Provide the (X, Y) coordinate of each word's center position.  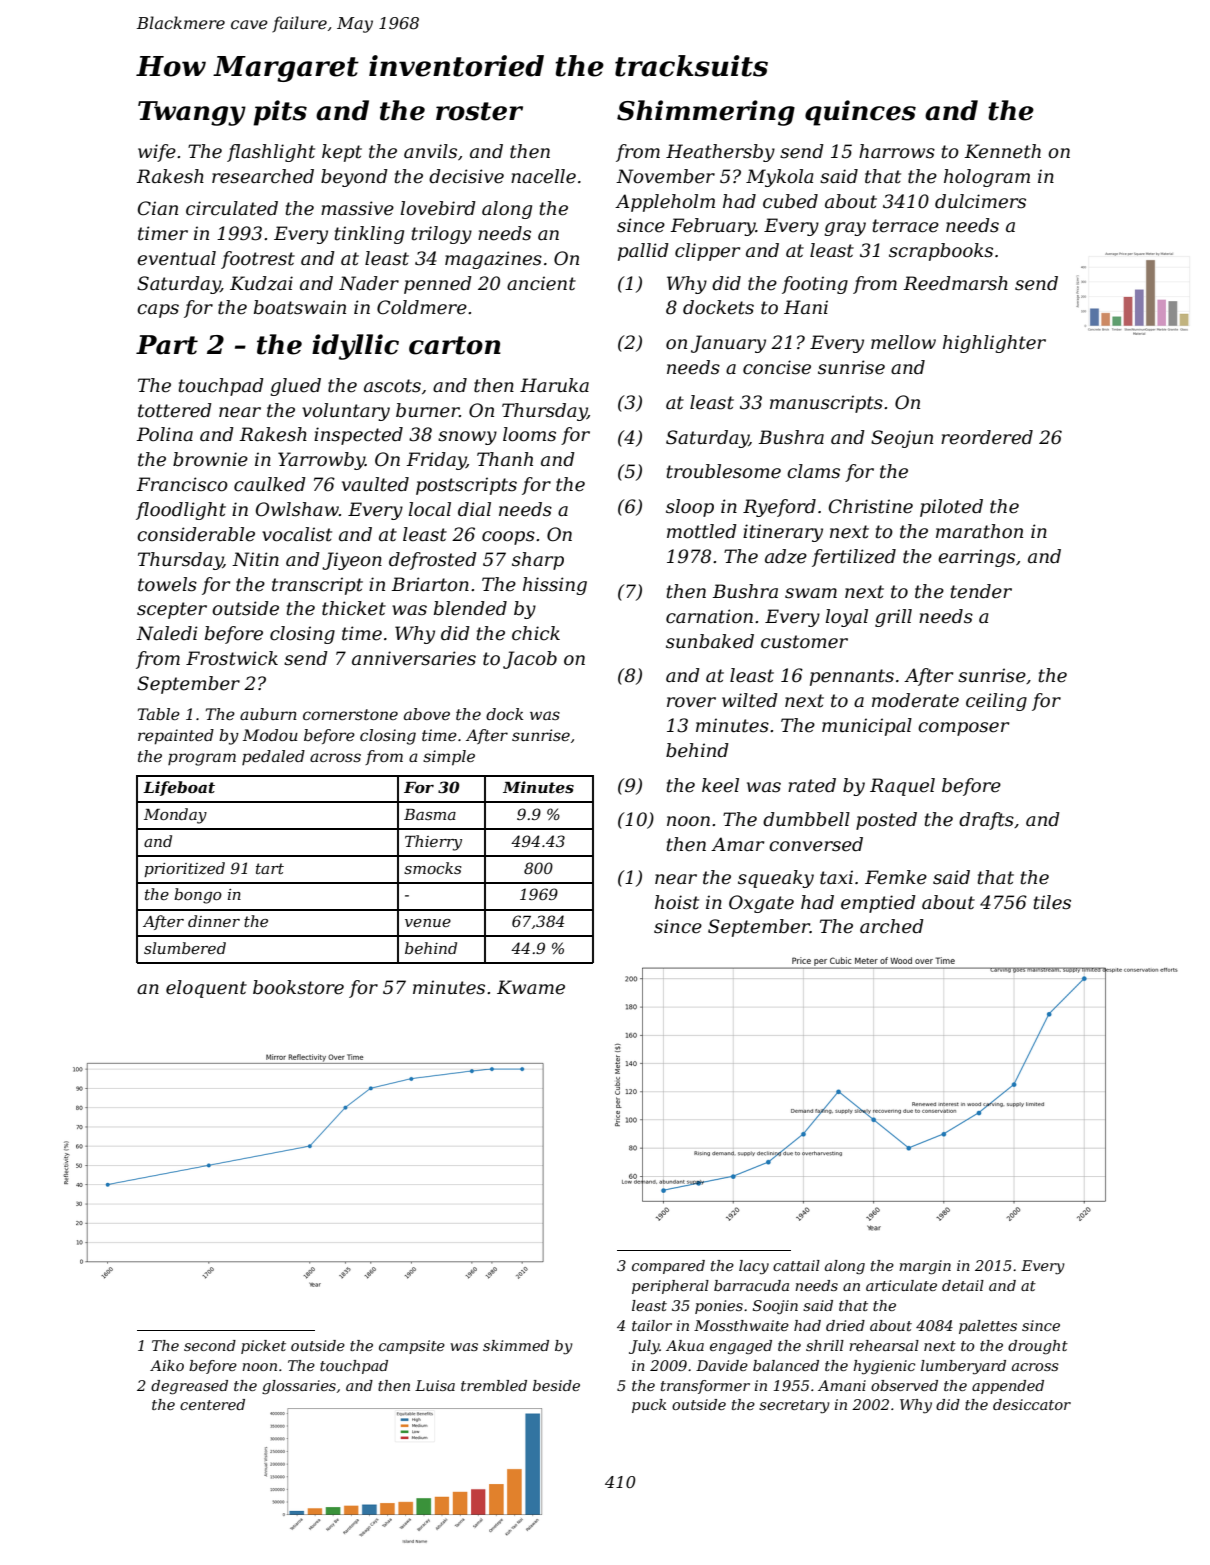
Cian (158, 208)
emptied (878, 904)
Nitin (255, 559)
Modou (270, 735)
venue (428, 923)
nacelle (543, 176)
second (210, 1345)
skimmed (516, 1345)
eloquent (206, 989)
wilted (750, 700)
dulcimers (980, 201)
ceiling (996, 702)
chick (536, 633)
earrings (976, 558)
